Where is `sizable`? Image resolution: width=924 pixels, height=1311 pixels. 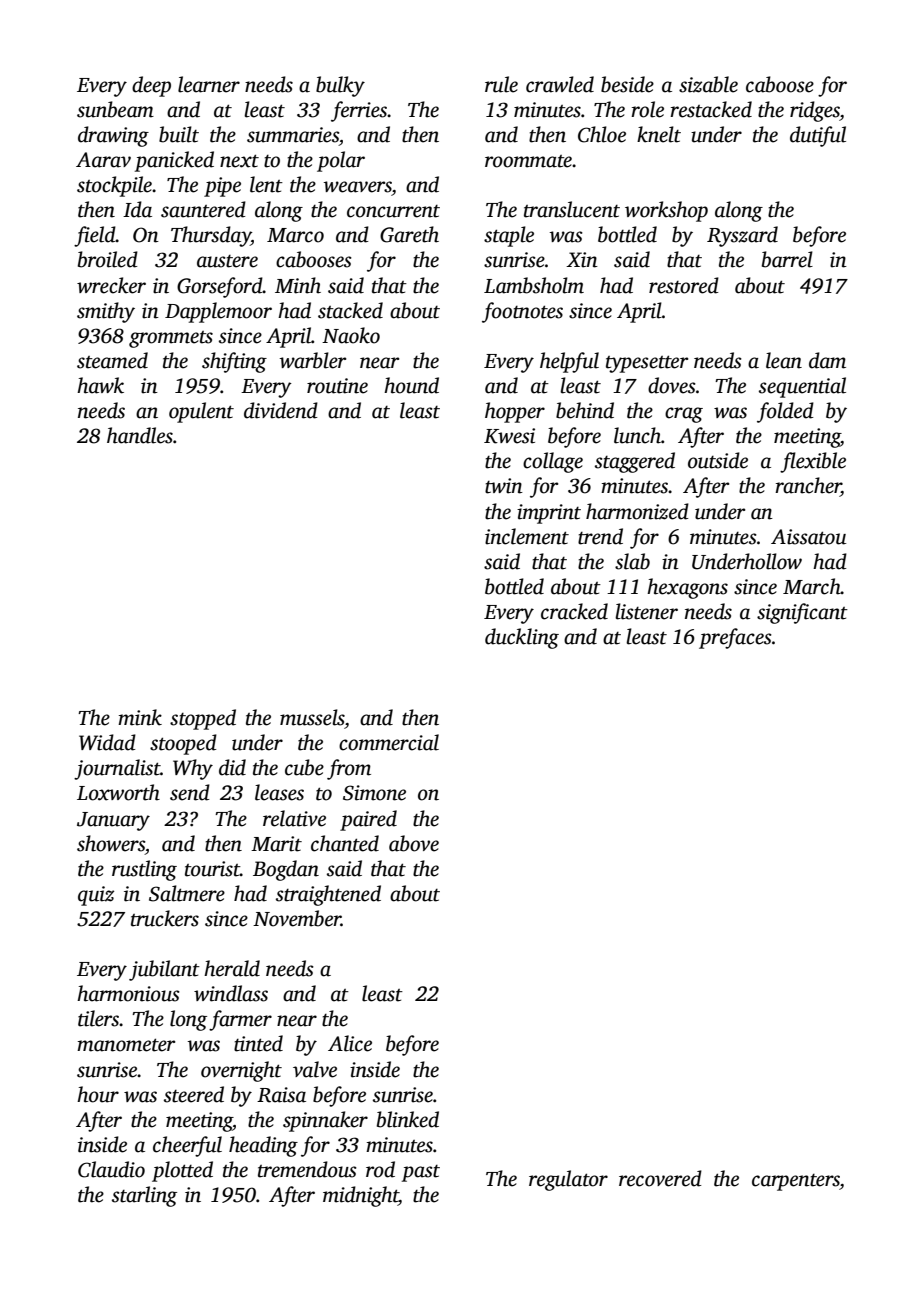 sizable is located at coordinates (708, 84).
